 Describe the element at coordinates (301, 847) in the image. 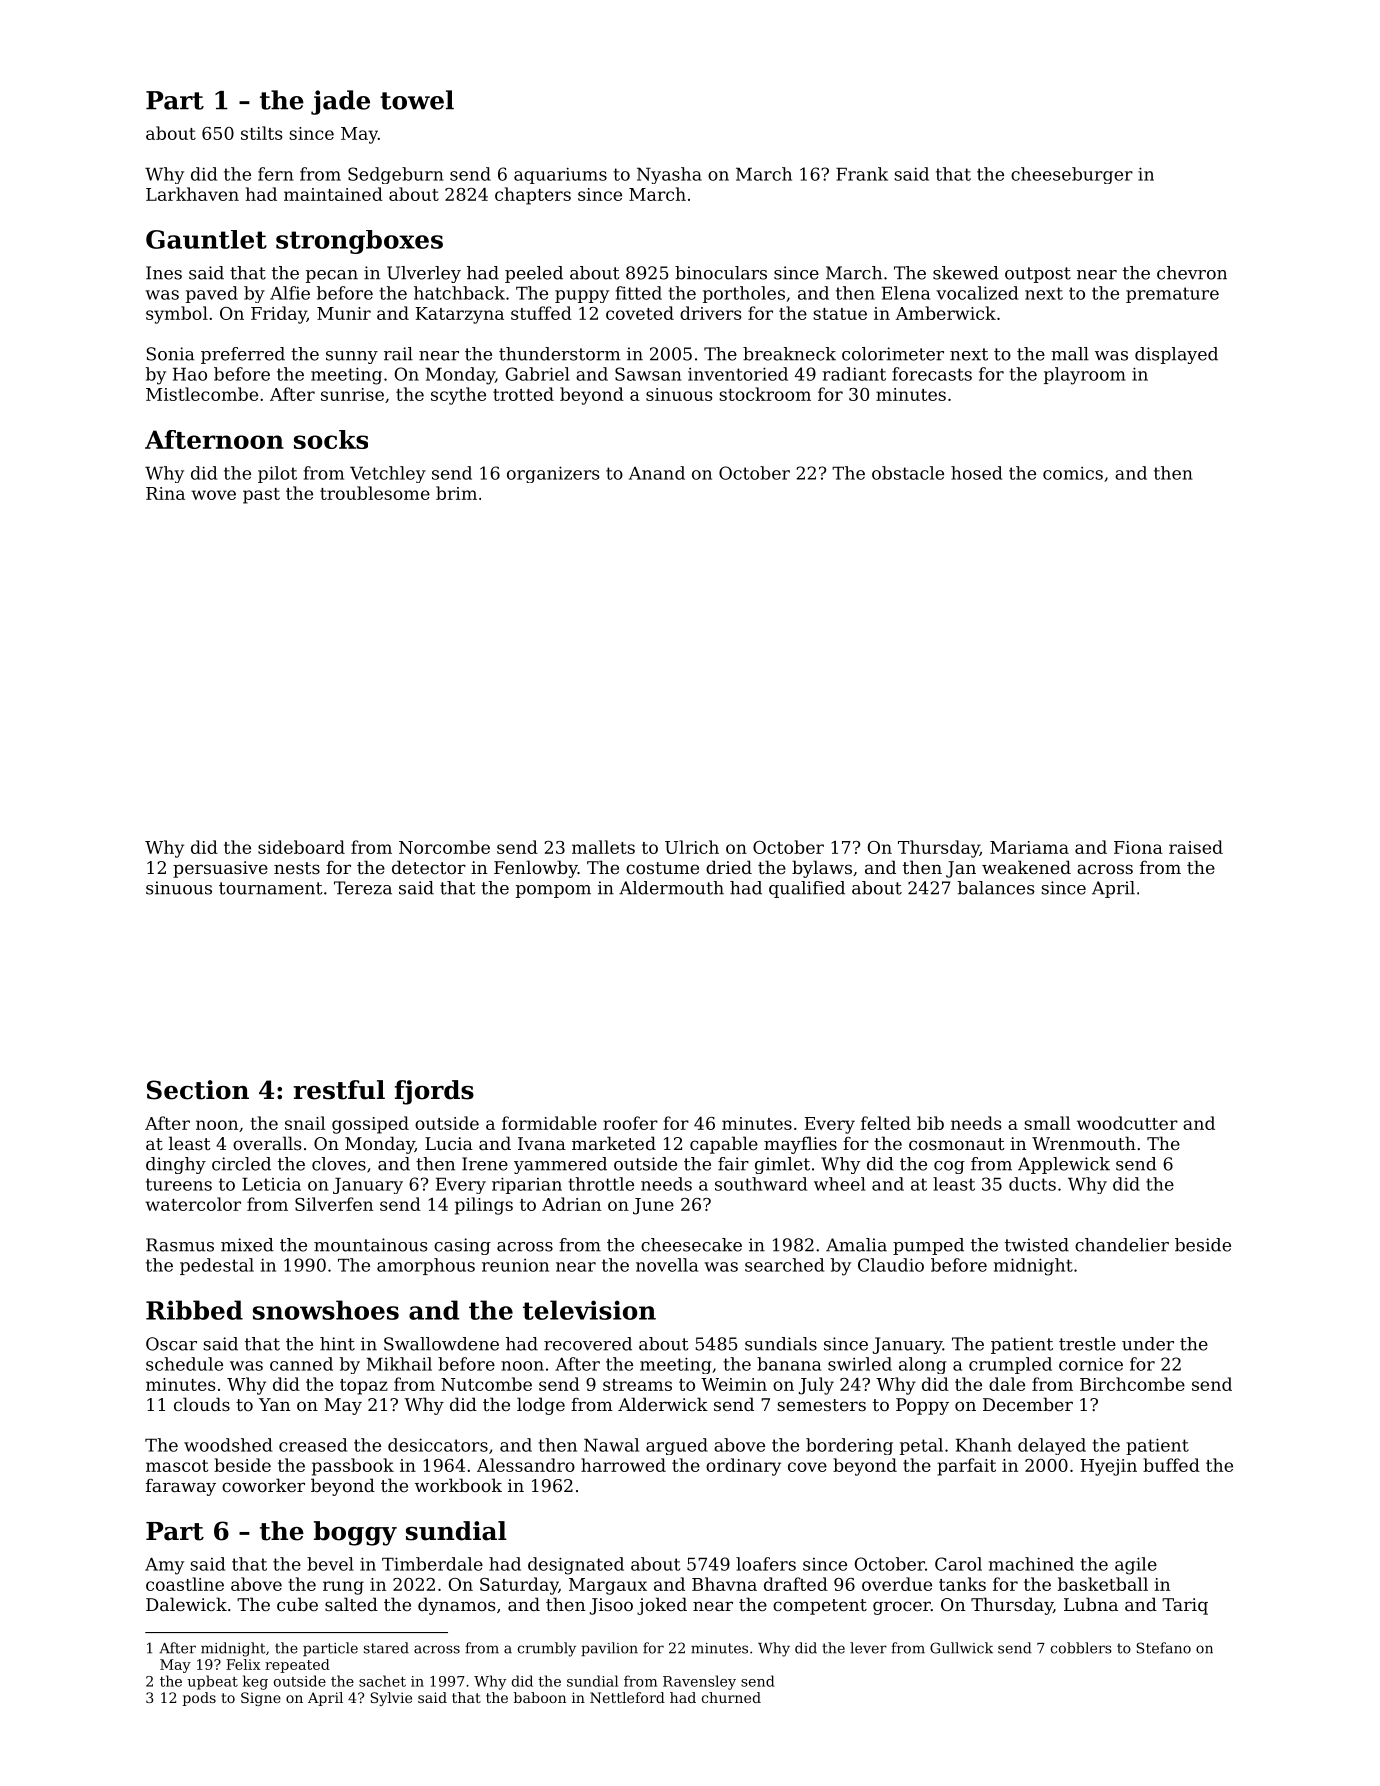

I see `sideboard` at that location.
